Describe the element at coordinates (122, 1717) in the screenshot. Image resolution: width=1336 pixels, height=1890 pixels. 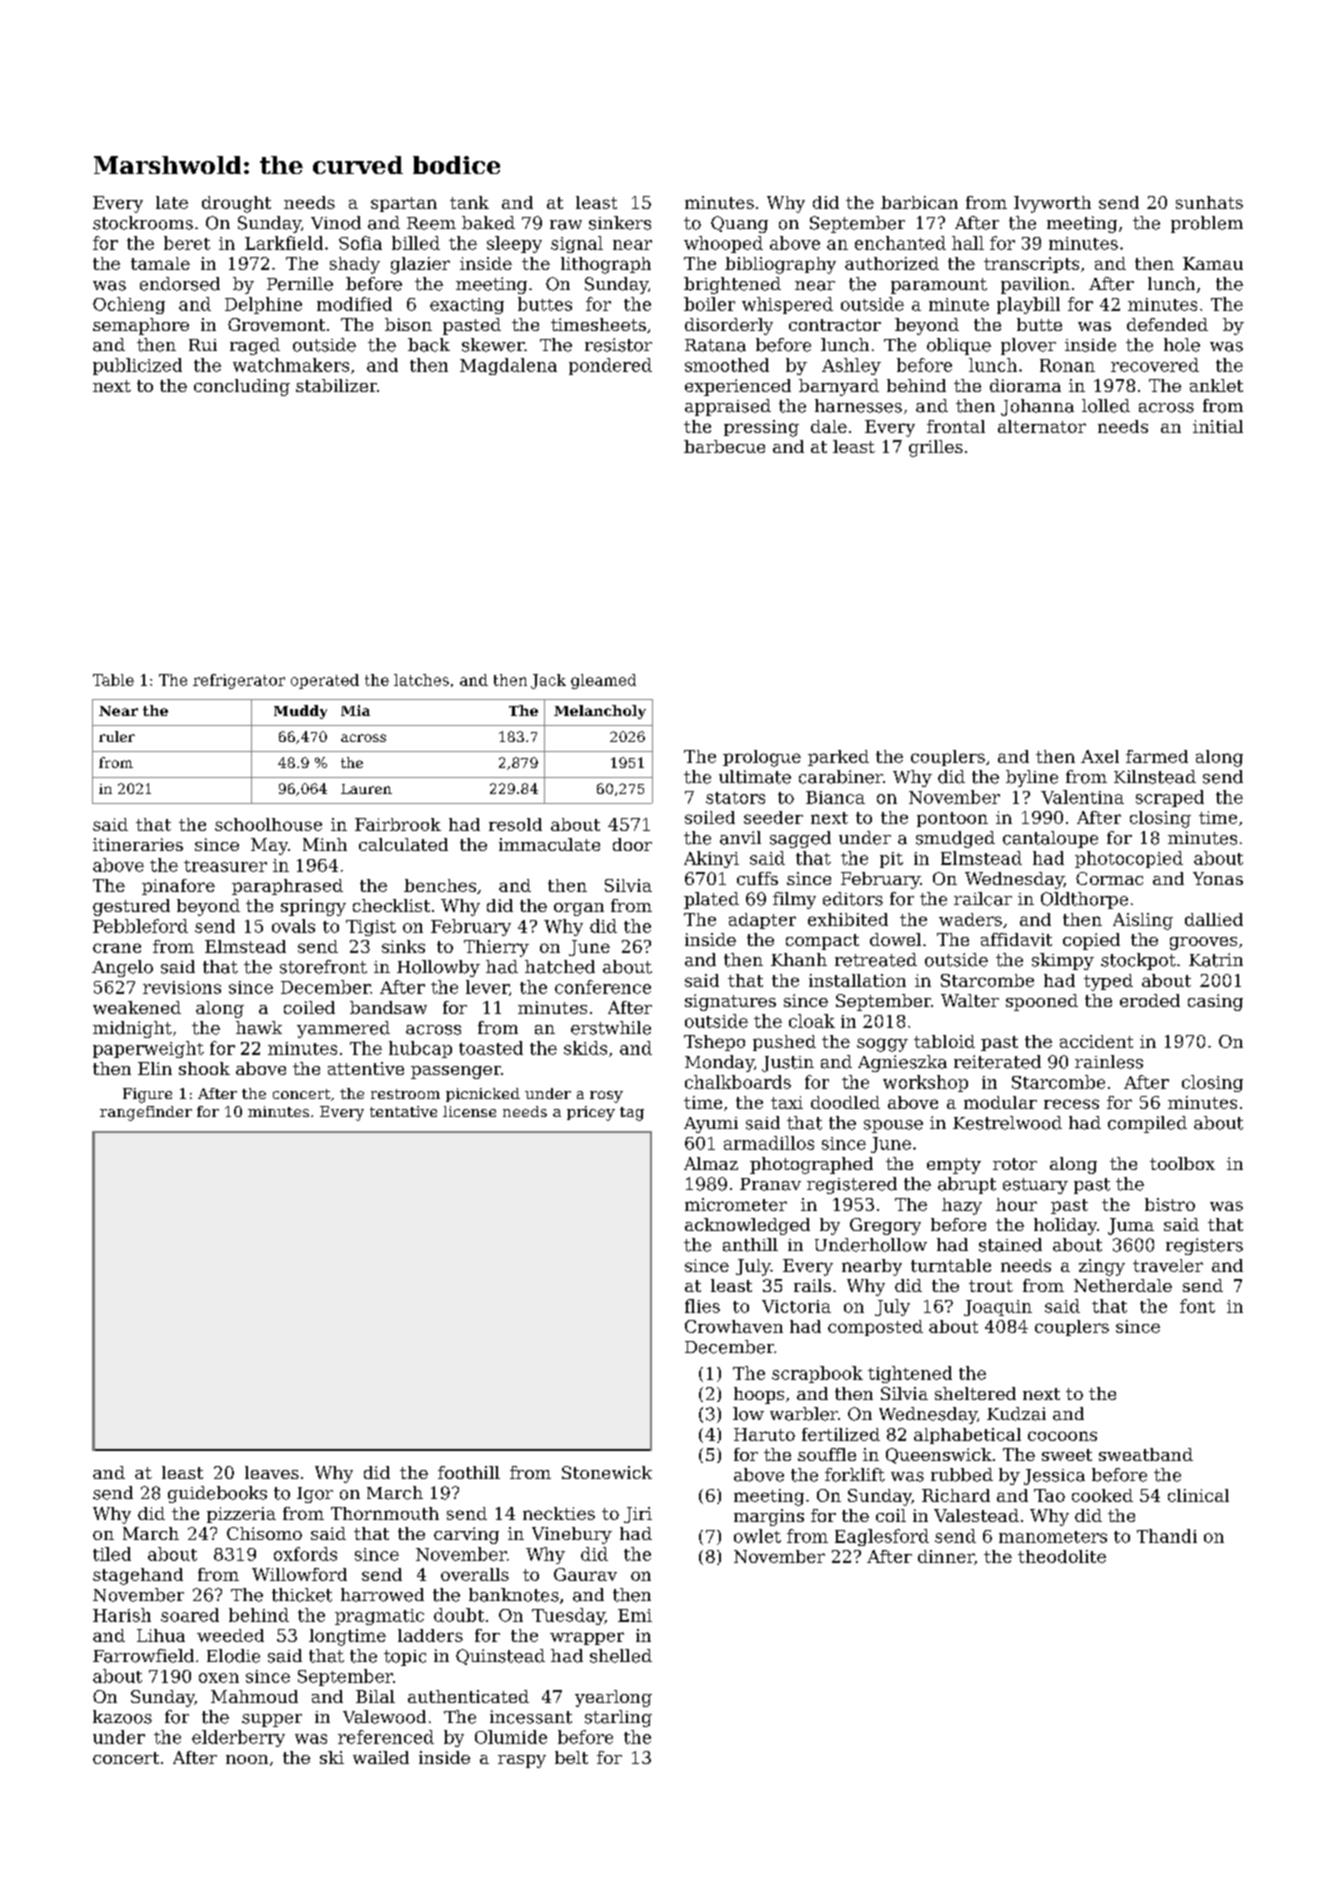
I see `kazoos` at that location.
